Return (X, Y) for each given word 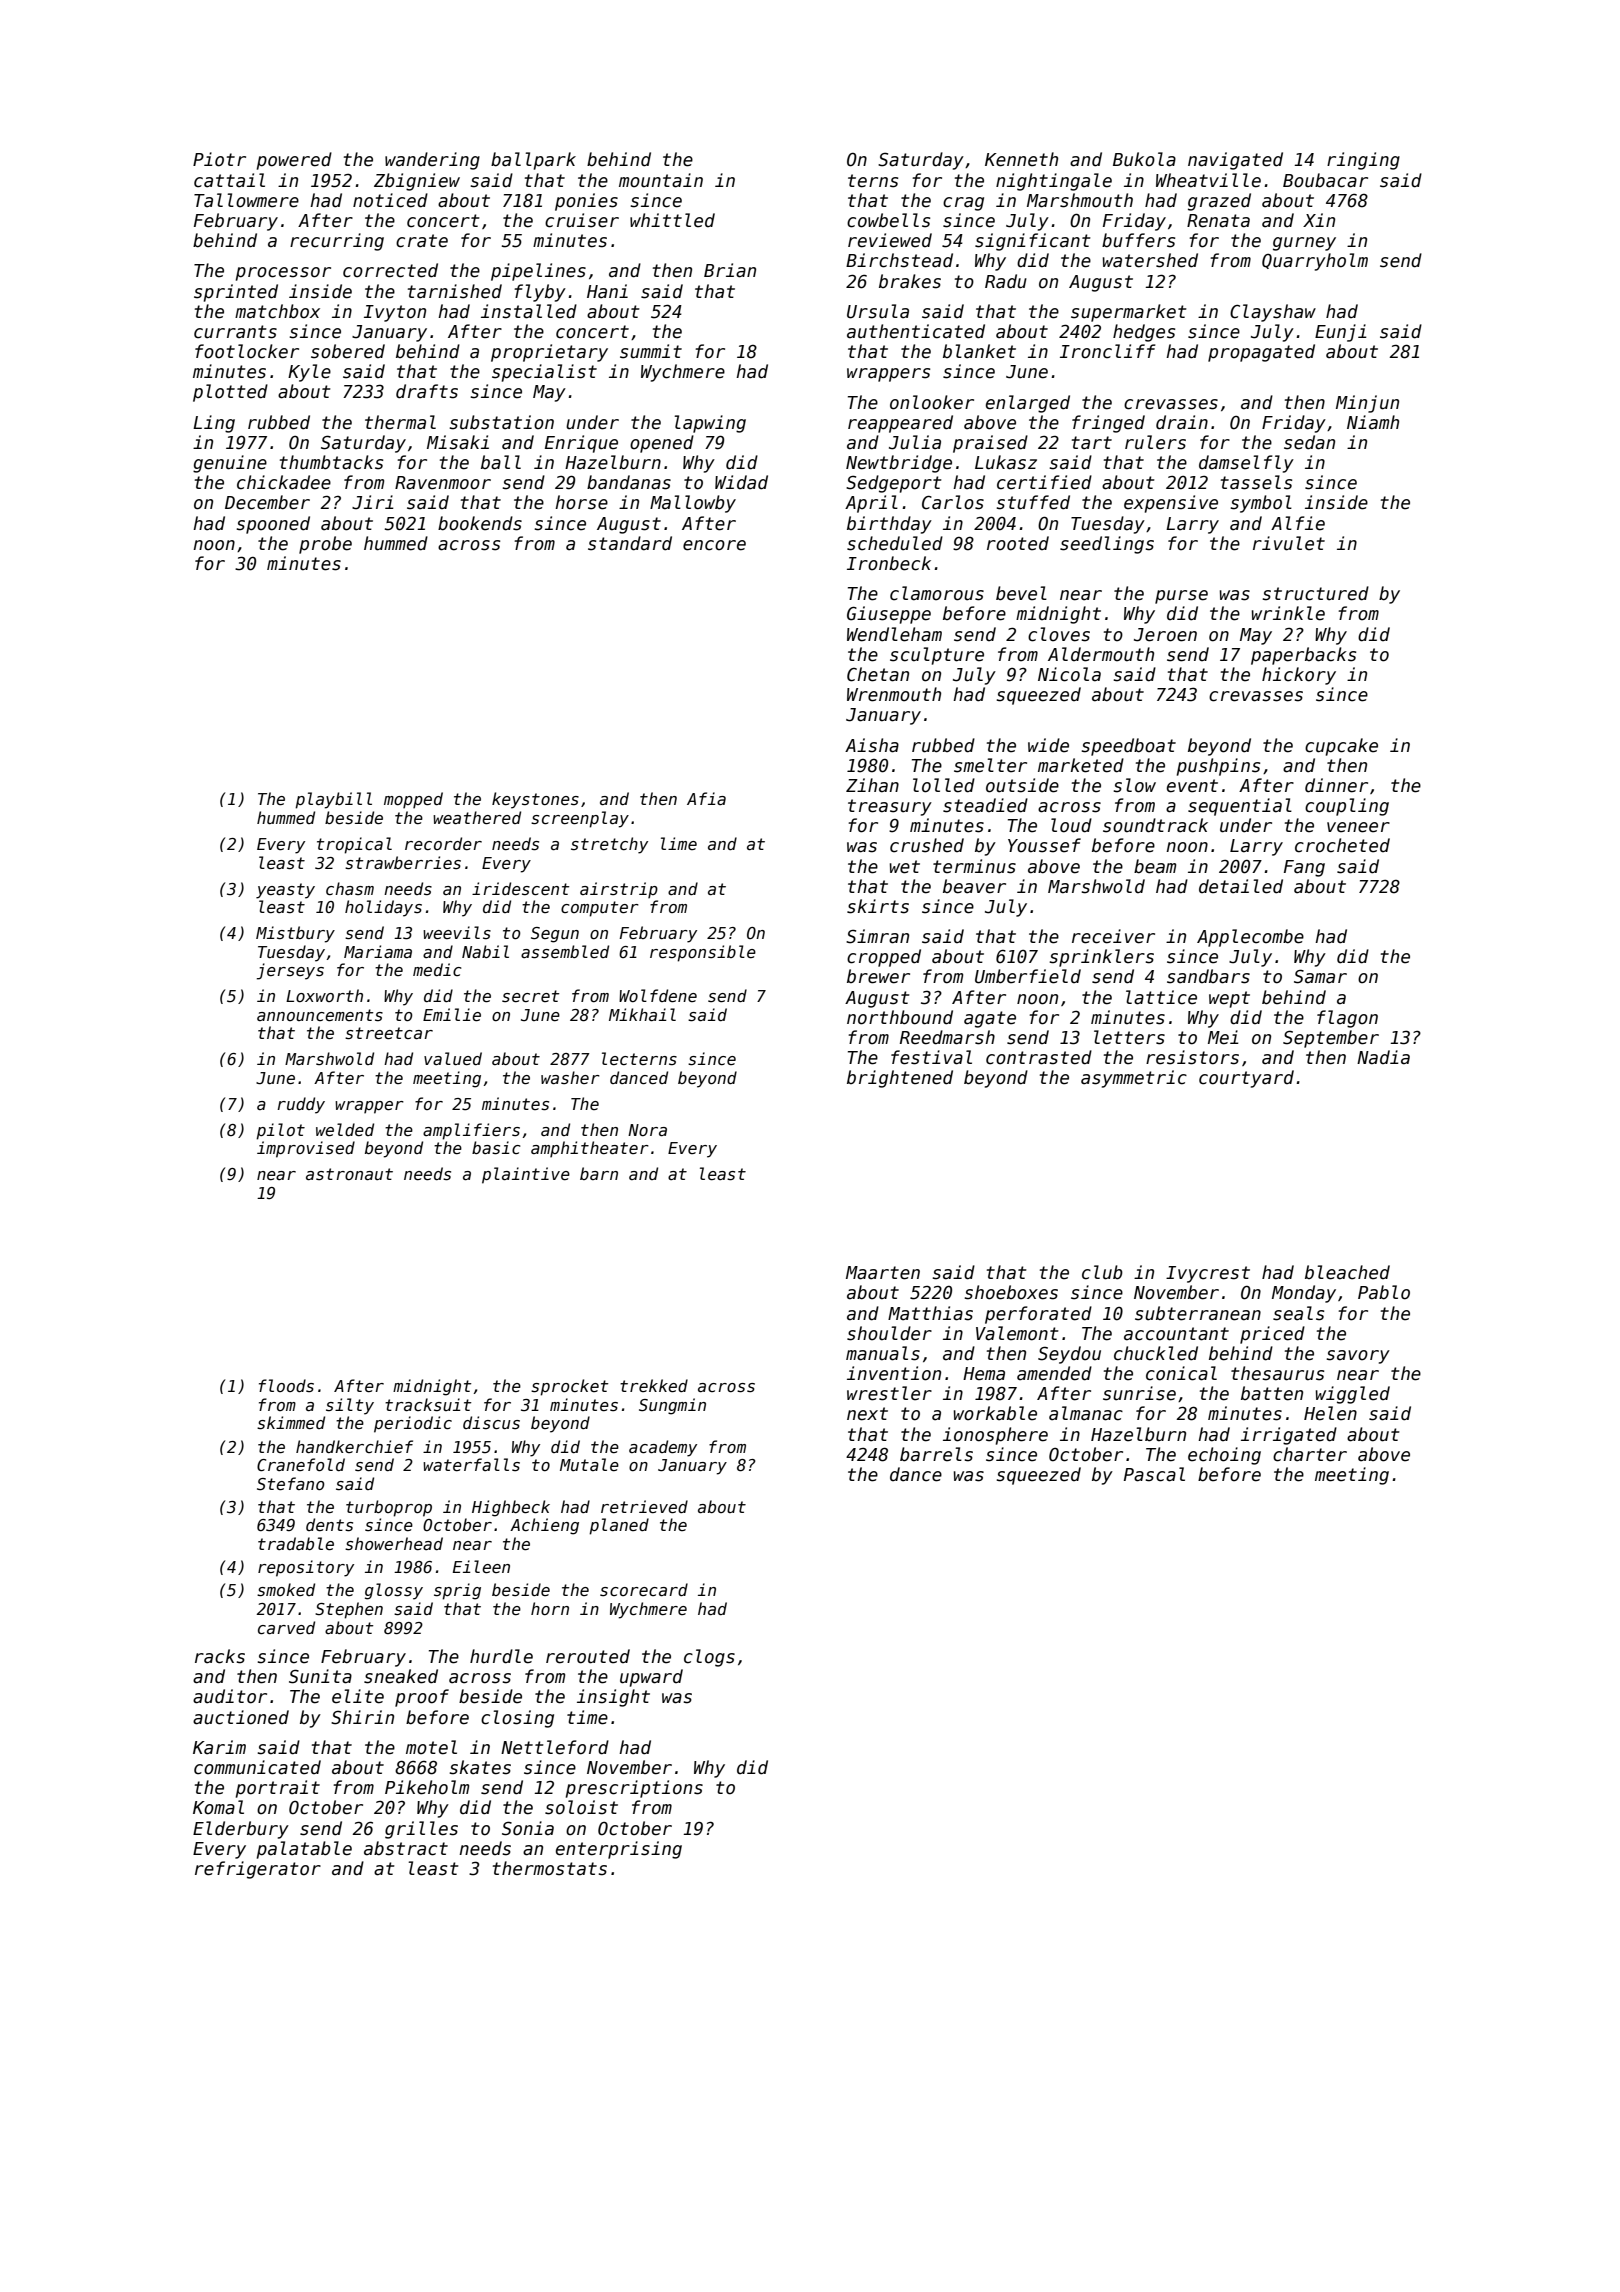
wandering (432, 161)
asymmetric (1134, 1079)
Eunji (1341, 333)
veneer (1358, 827)
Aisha (872, 745)
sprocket (569, 1387)
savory (1358, 1357)
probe (325, 545)
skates (480, 1767)
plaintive (526, 1175)
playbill (333, 800)
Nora (647, 1130)
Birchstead (899, 260)
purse (1181, 597)
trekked (654, 1385)
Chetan (878, 674)
